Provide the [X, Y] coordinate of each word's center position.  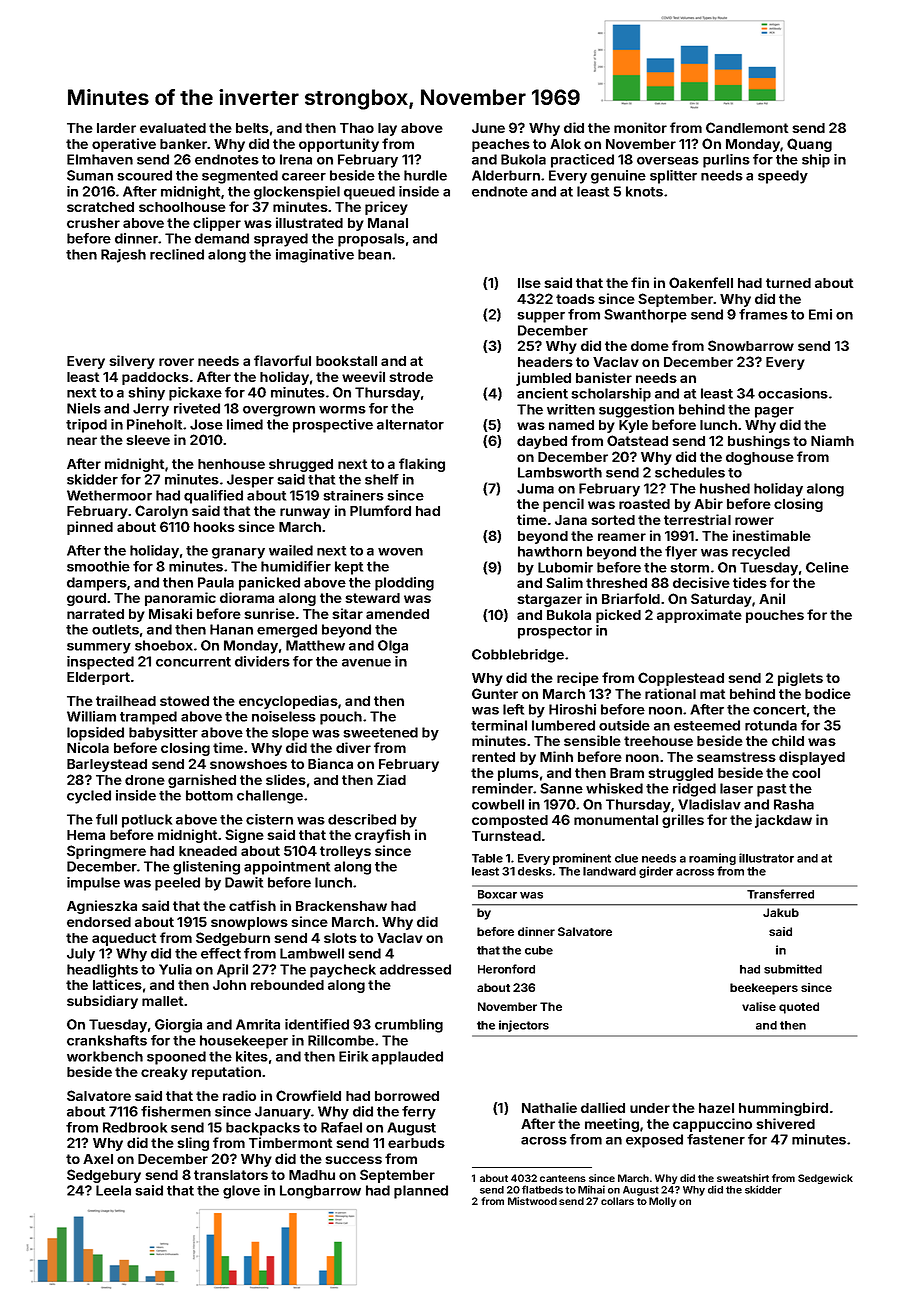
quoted [799, 1008]
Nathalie [549, 1107]
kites [252, 1056]
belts [252, 128]
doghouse [760, 458]
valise [759, 1006]
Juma [535, 488]
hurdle [425, 175]
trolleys [345, 852]
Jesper [250, 481]
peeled [177, 884]
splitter [673, 177]
